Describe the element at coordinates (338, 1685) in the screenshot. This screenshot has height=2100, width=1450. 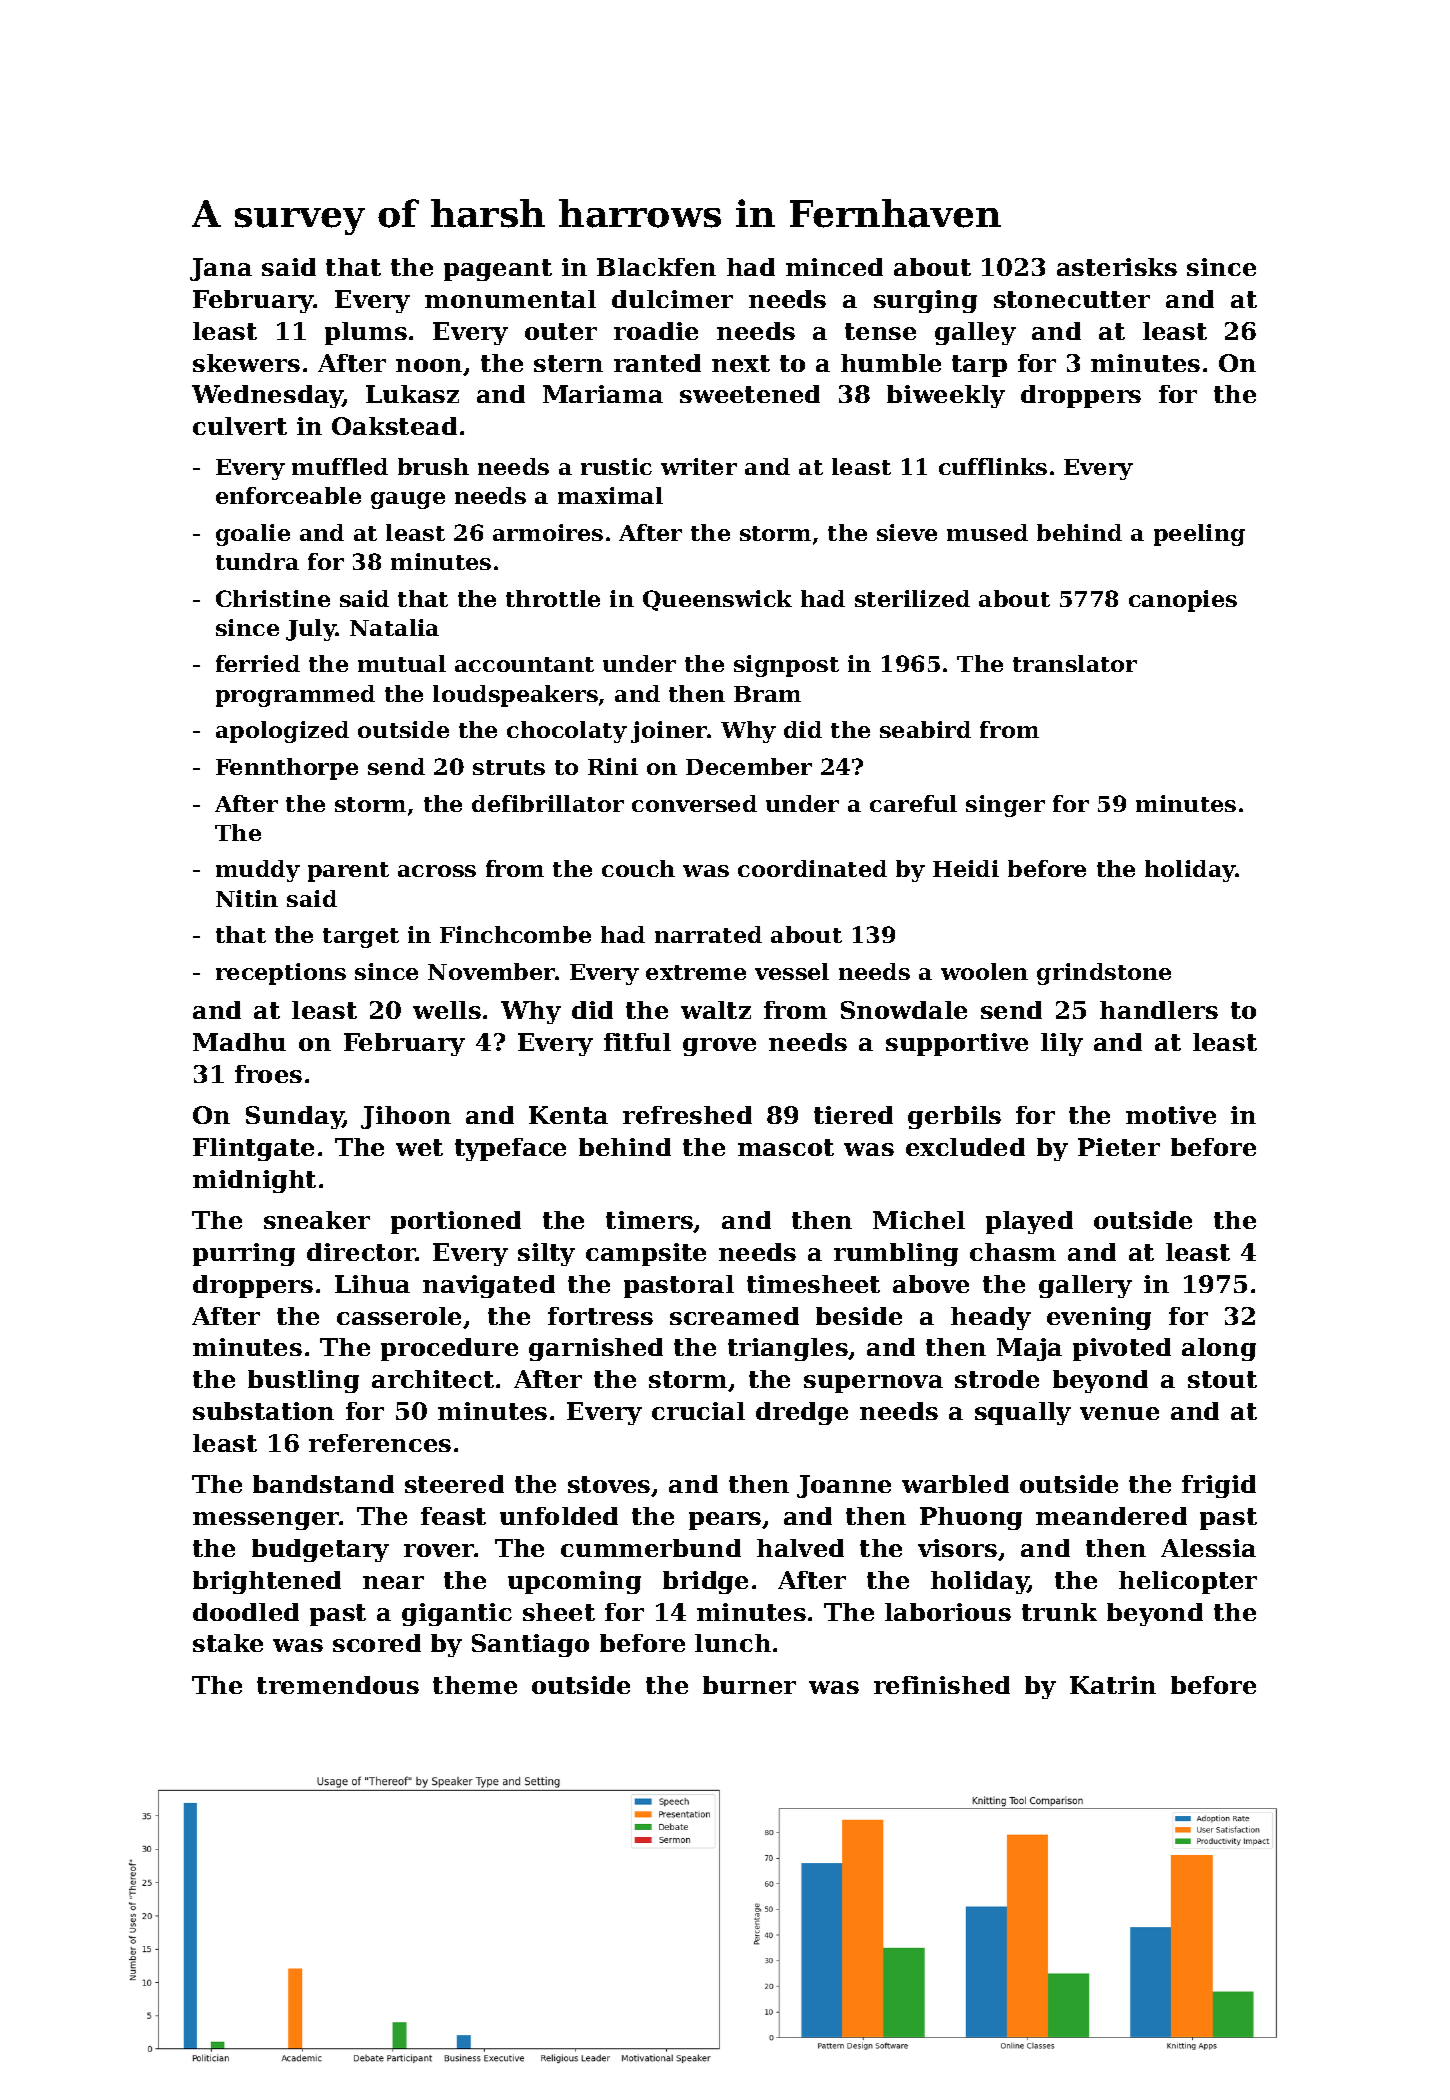
I see `tremendous` at that location.
